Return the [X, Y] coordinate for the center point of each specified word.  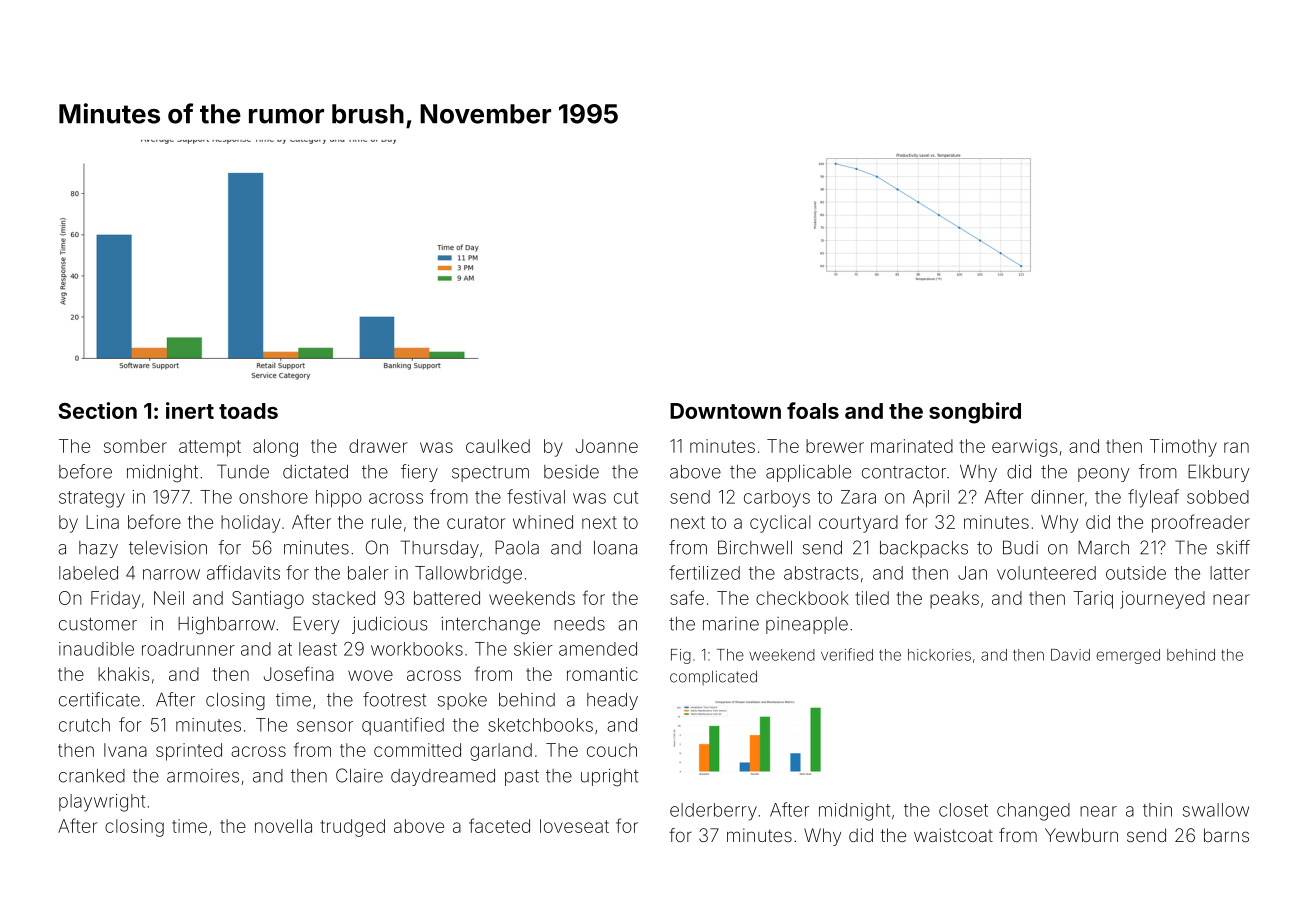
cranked [92, 776]
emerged [1128, 656]
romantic [602, 674]
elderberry [713, 812]
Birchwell [755, 547]
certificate [99, 699]
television [168, 548]
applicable [808, 473]
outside [1136, 573]
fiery [419, 473]
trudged [352, 828]
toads [248, 411]
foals [813, 410]
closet [963, 810]
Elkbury [1219, 473]
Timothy [1183, 448]
